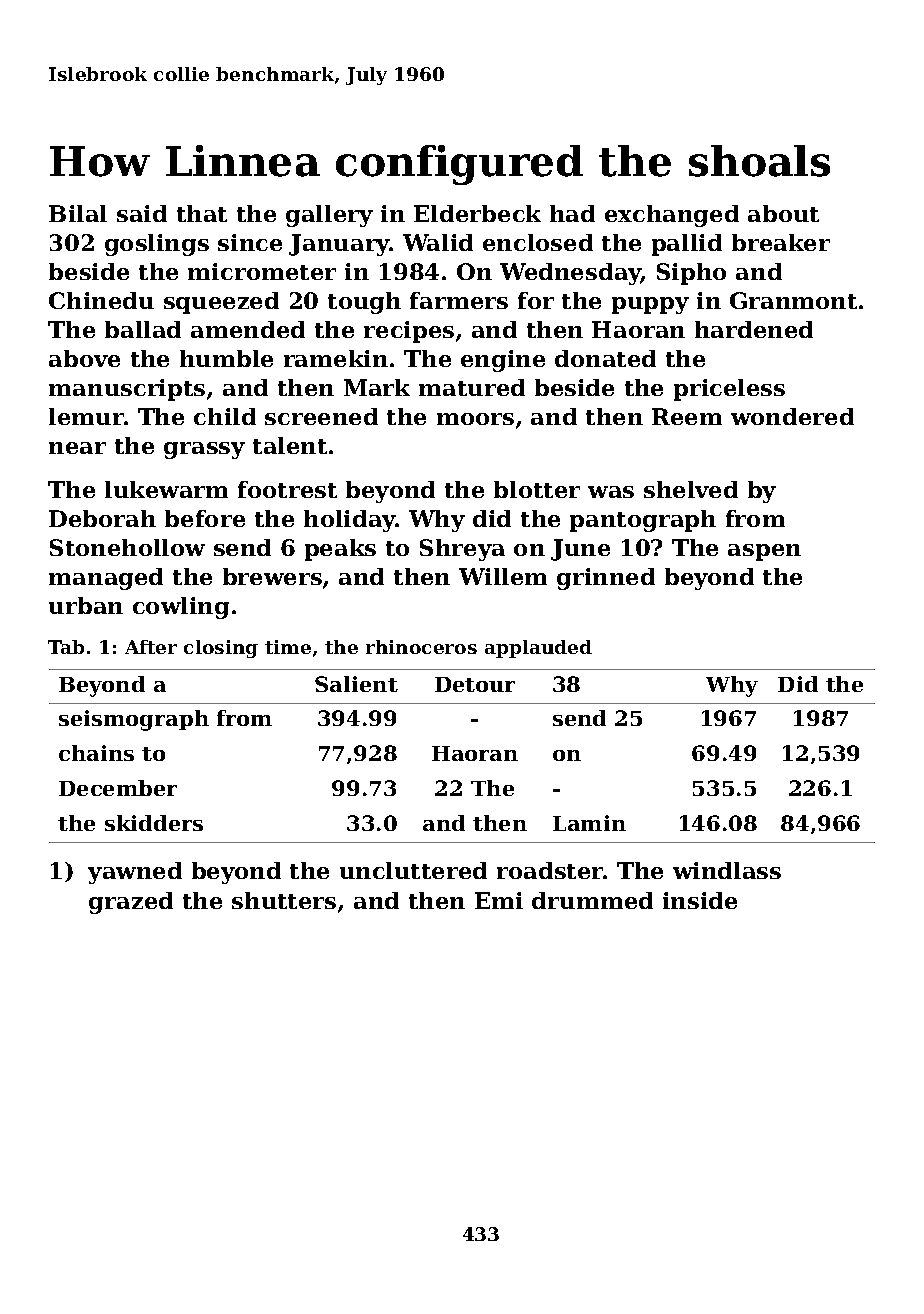 This screenshot has width=924, height=1314. Describe the element at coordinates (356, 684) in the screenshot. I see `Salient` at that location.
